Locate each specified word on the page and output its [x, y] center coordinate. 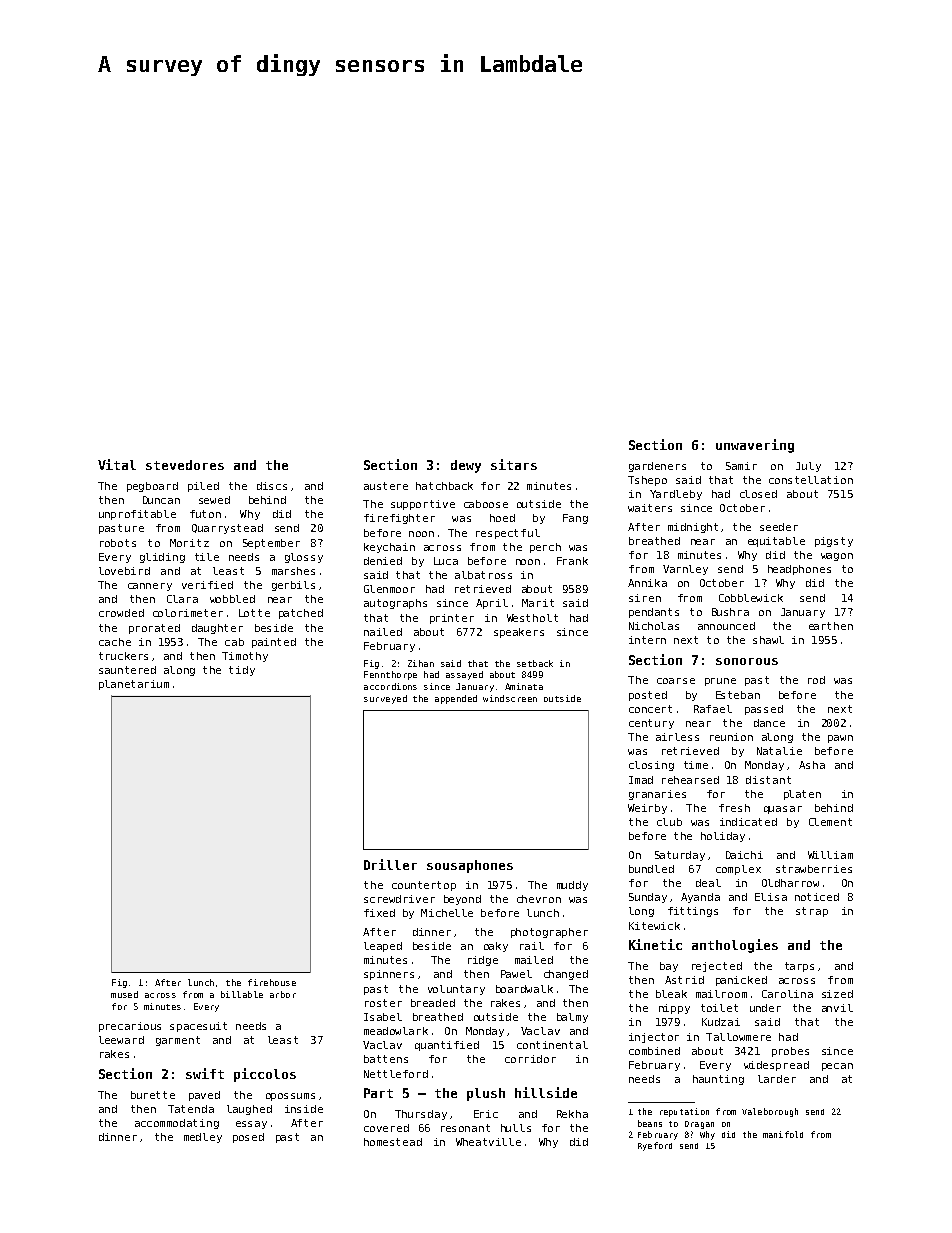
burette [153, 1095]
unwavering [755, 446]
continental [552, 1045]
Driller [390, 864]
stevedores [185, 465]
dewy [466, 466]
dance [769, 723]
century [651, 724]
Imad [641, 780]
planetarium [134, 685]
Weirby [647, 809]
